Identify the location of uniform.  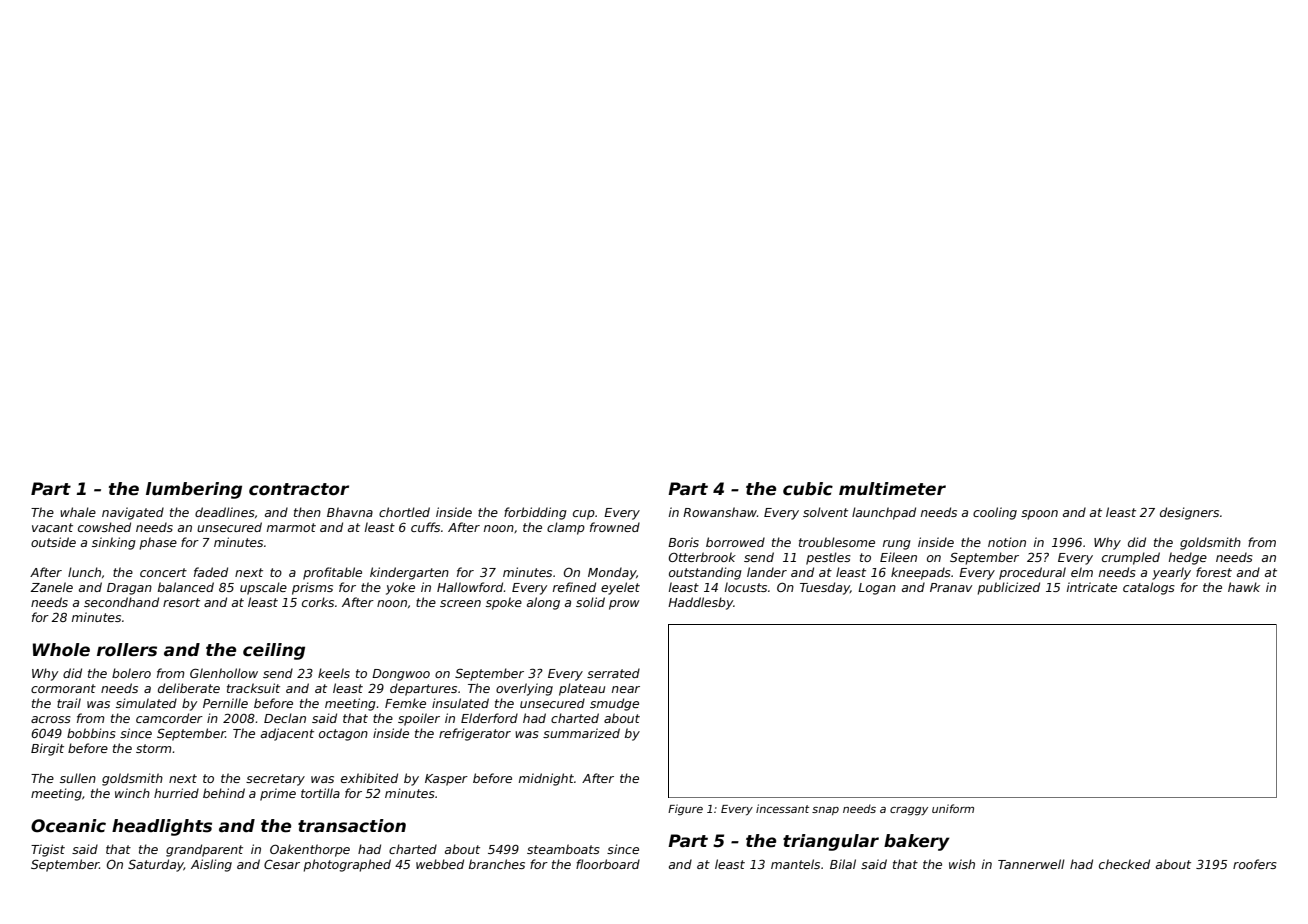
(953, 808).
